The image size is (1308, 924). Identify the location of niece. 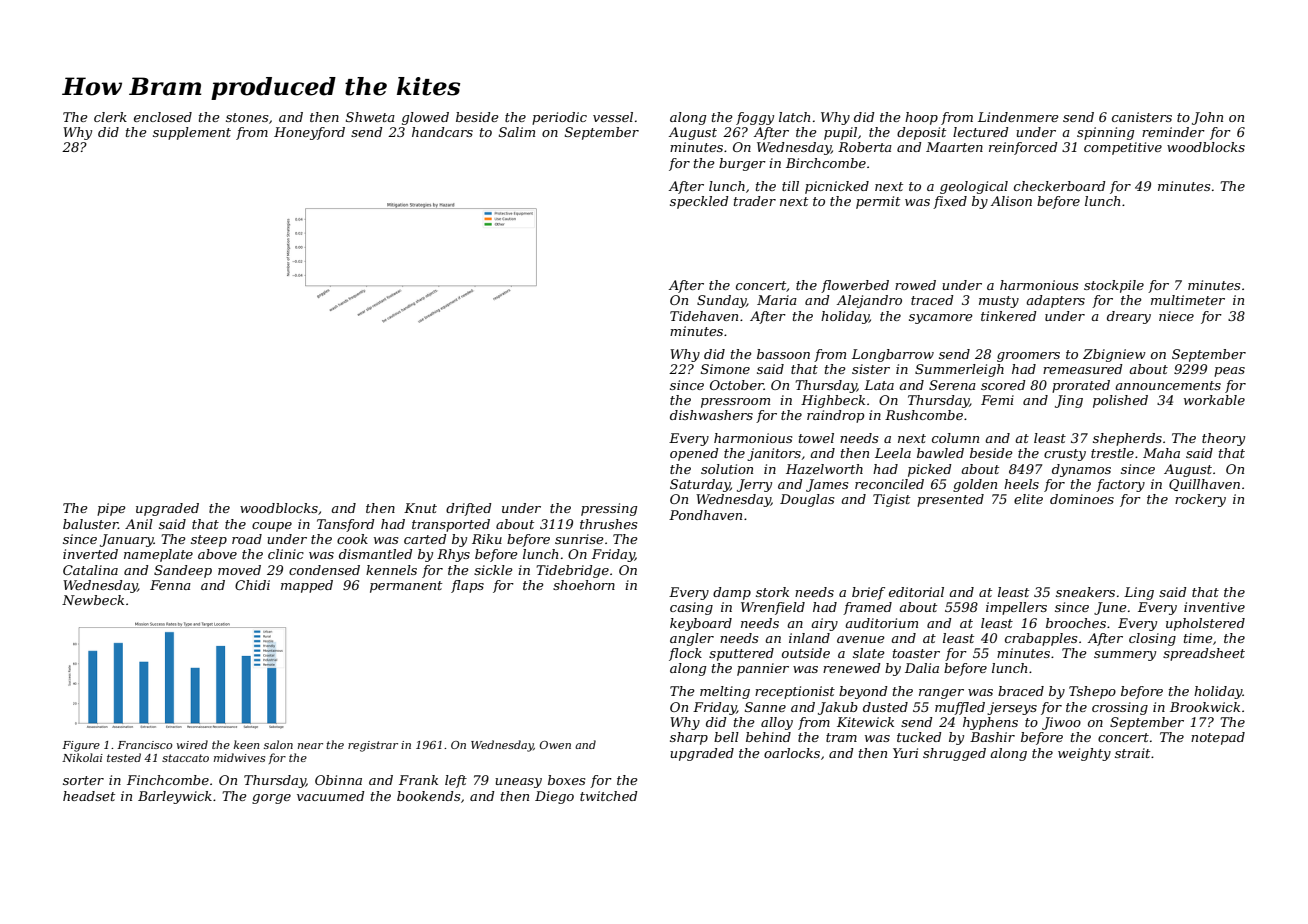
(1176, 316).
